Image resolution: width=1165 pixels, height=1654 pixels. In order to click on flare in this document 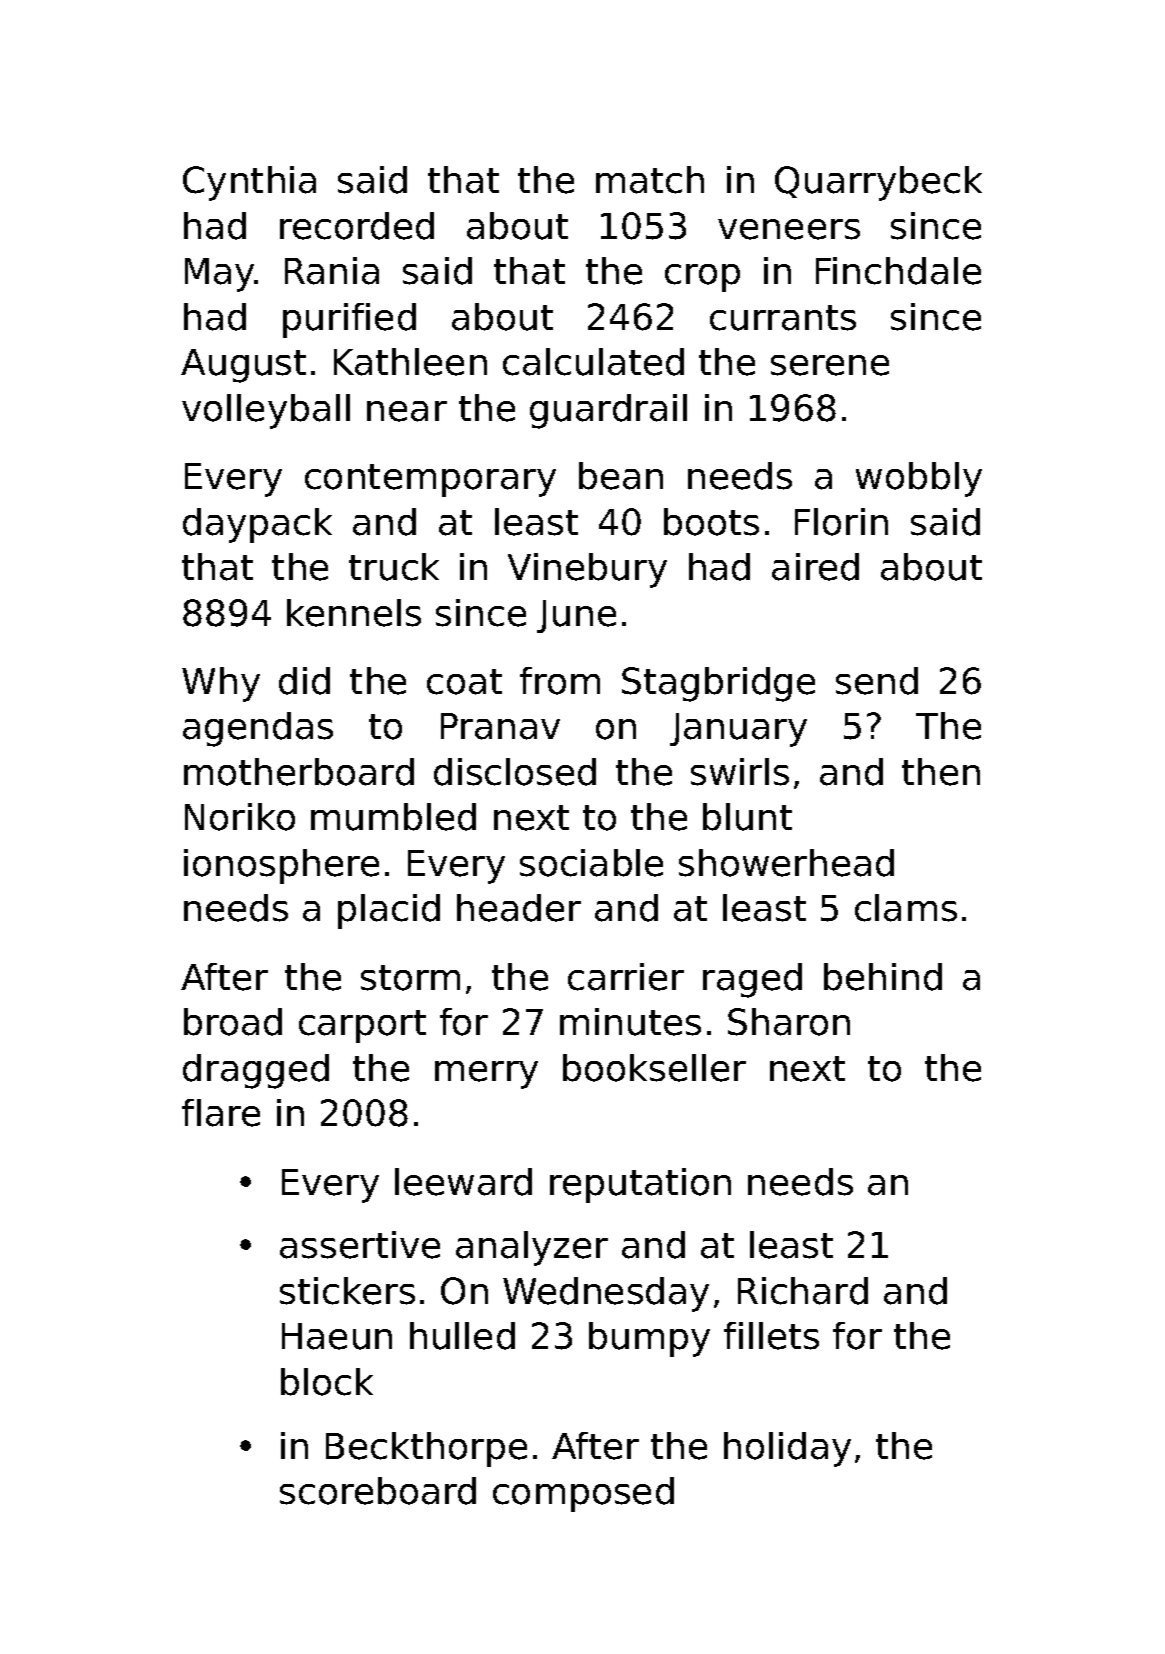, I will do `click(221, 1113)`.
